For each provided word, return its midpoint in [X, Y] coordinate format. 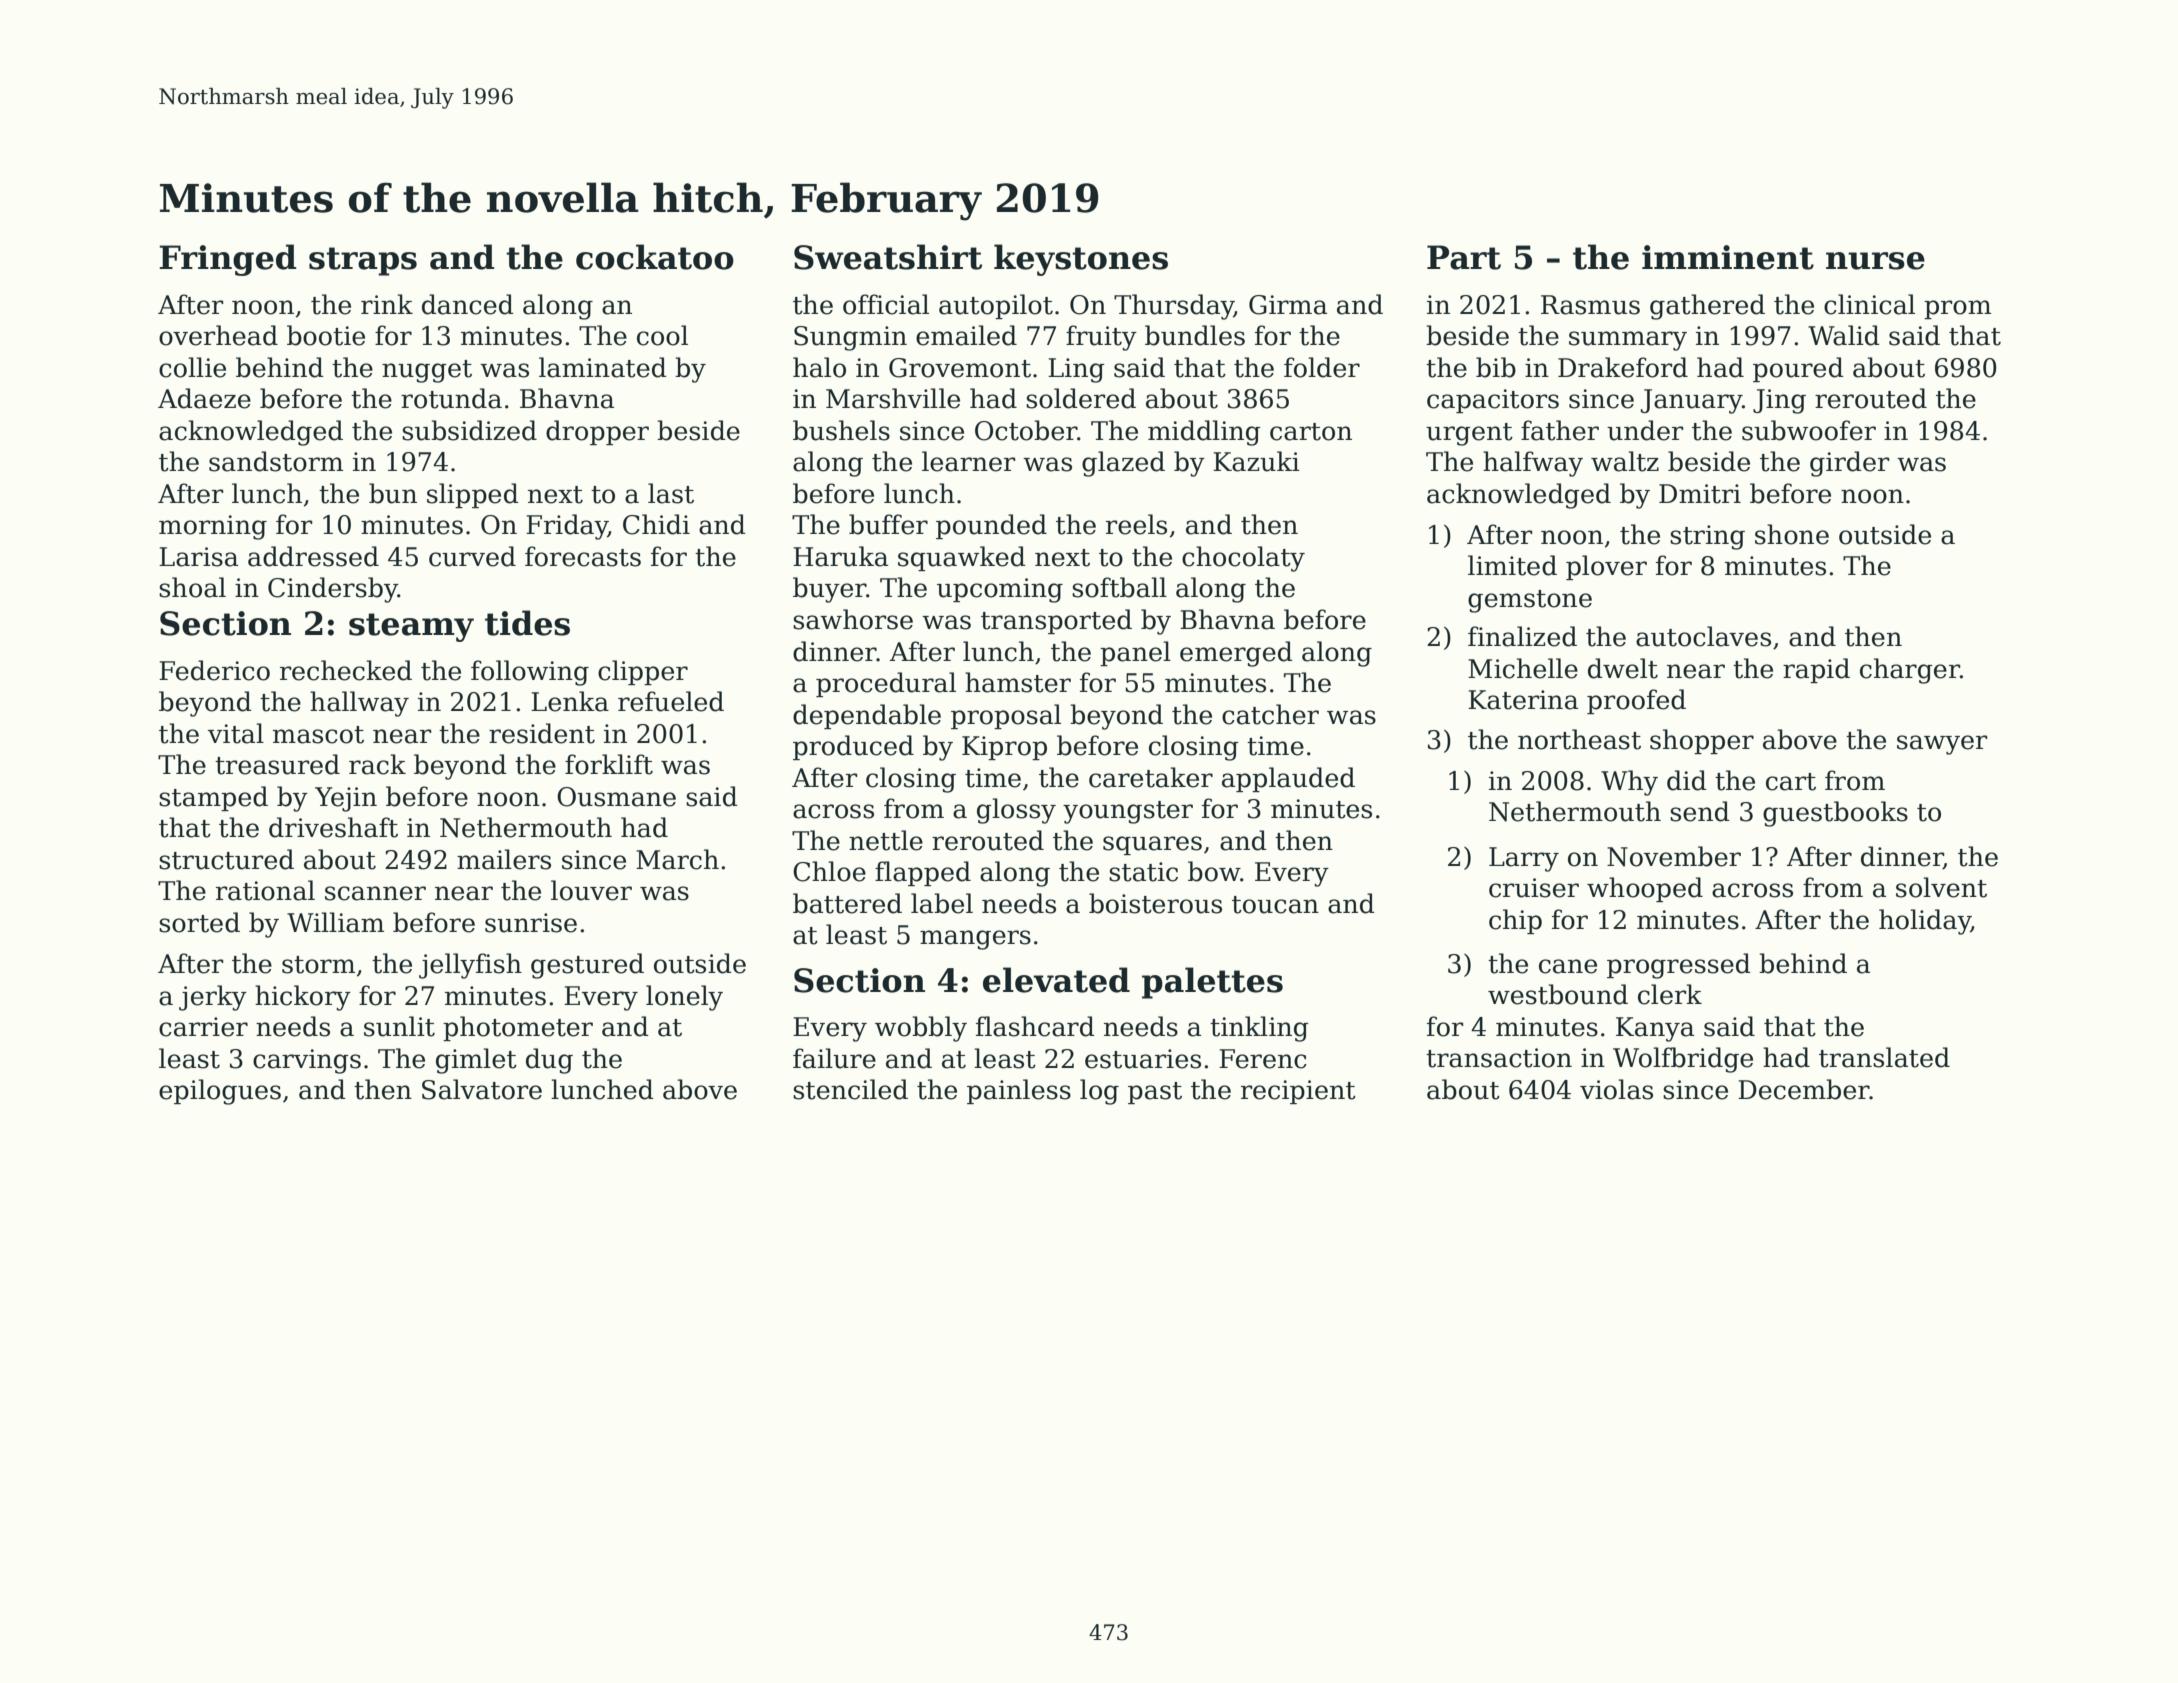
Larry [1524, 859]
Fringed [227, 260]
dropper [597, 432]
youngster [1128, 812]
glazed [1123, 464]
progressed [1679, 966]
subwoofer [1809, 430]
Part [1464, 257]
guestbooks [1835, 814]
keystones [1081, 260]
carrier [203, 1027]
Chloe [829, 871]
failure [834, 1058]
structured [226, 859]
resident [542, 733]
